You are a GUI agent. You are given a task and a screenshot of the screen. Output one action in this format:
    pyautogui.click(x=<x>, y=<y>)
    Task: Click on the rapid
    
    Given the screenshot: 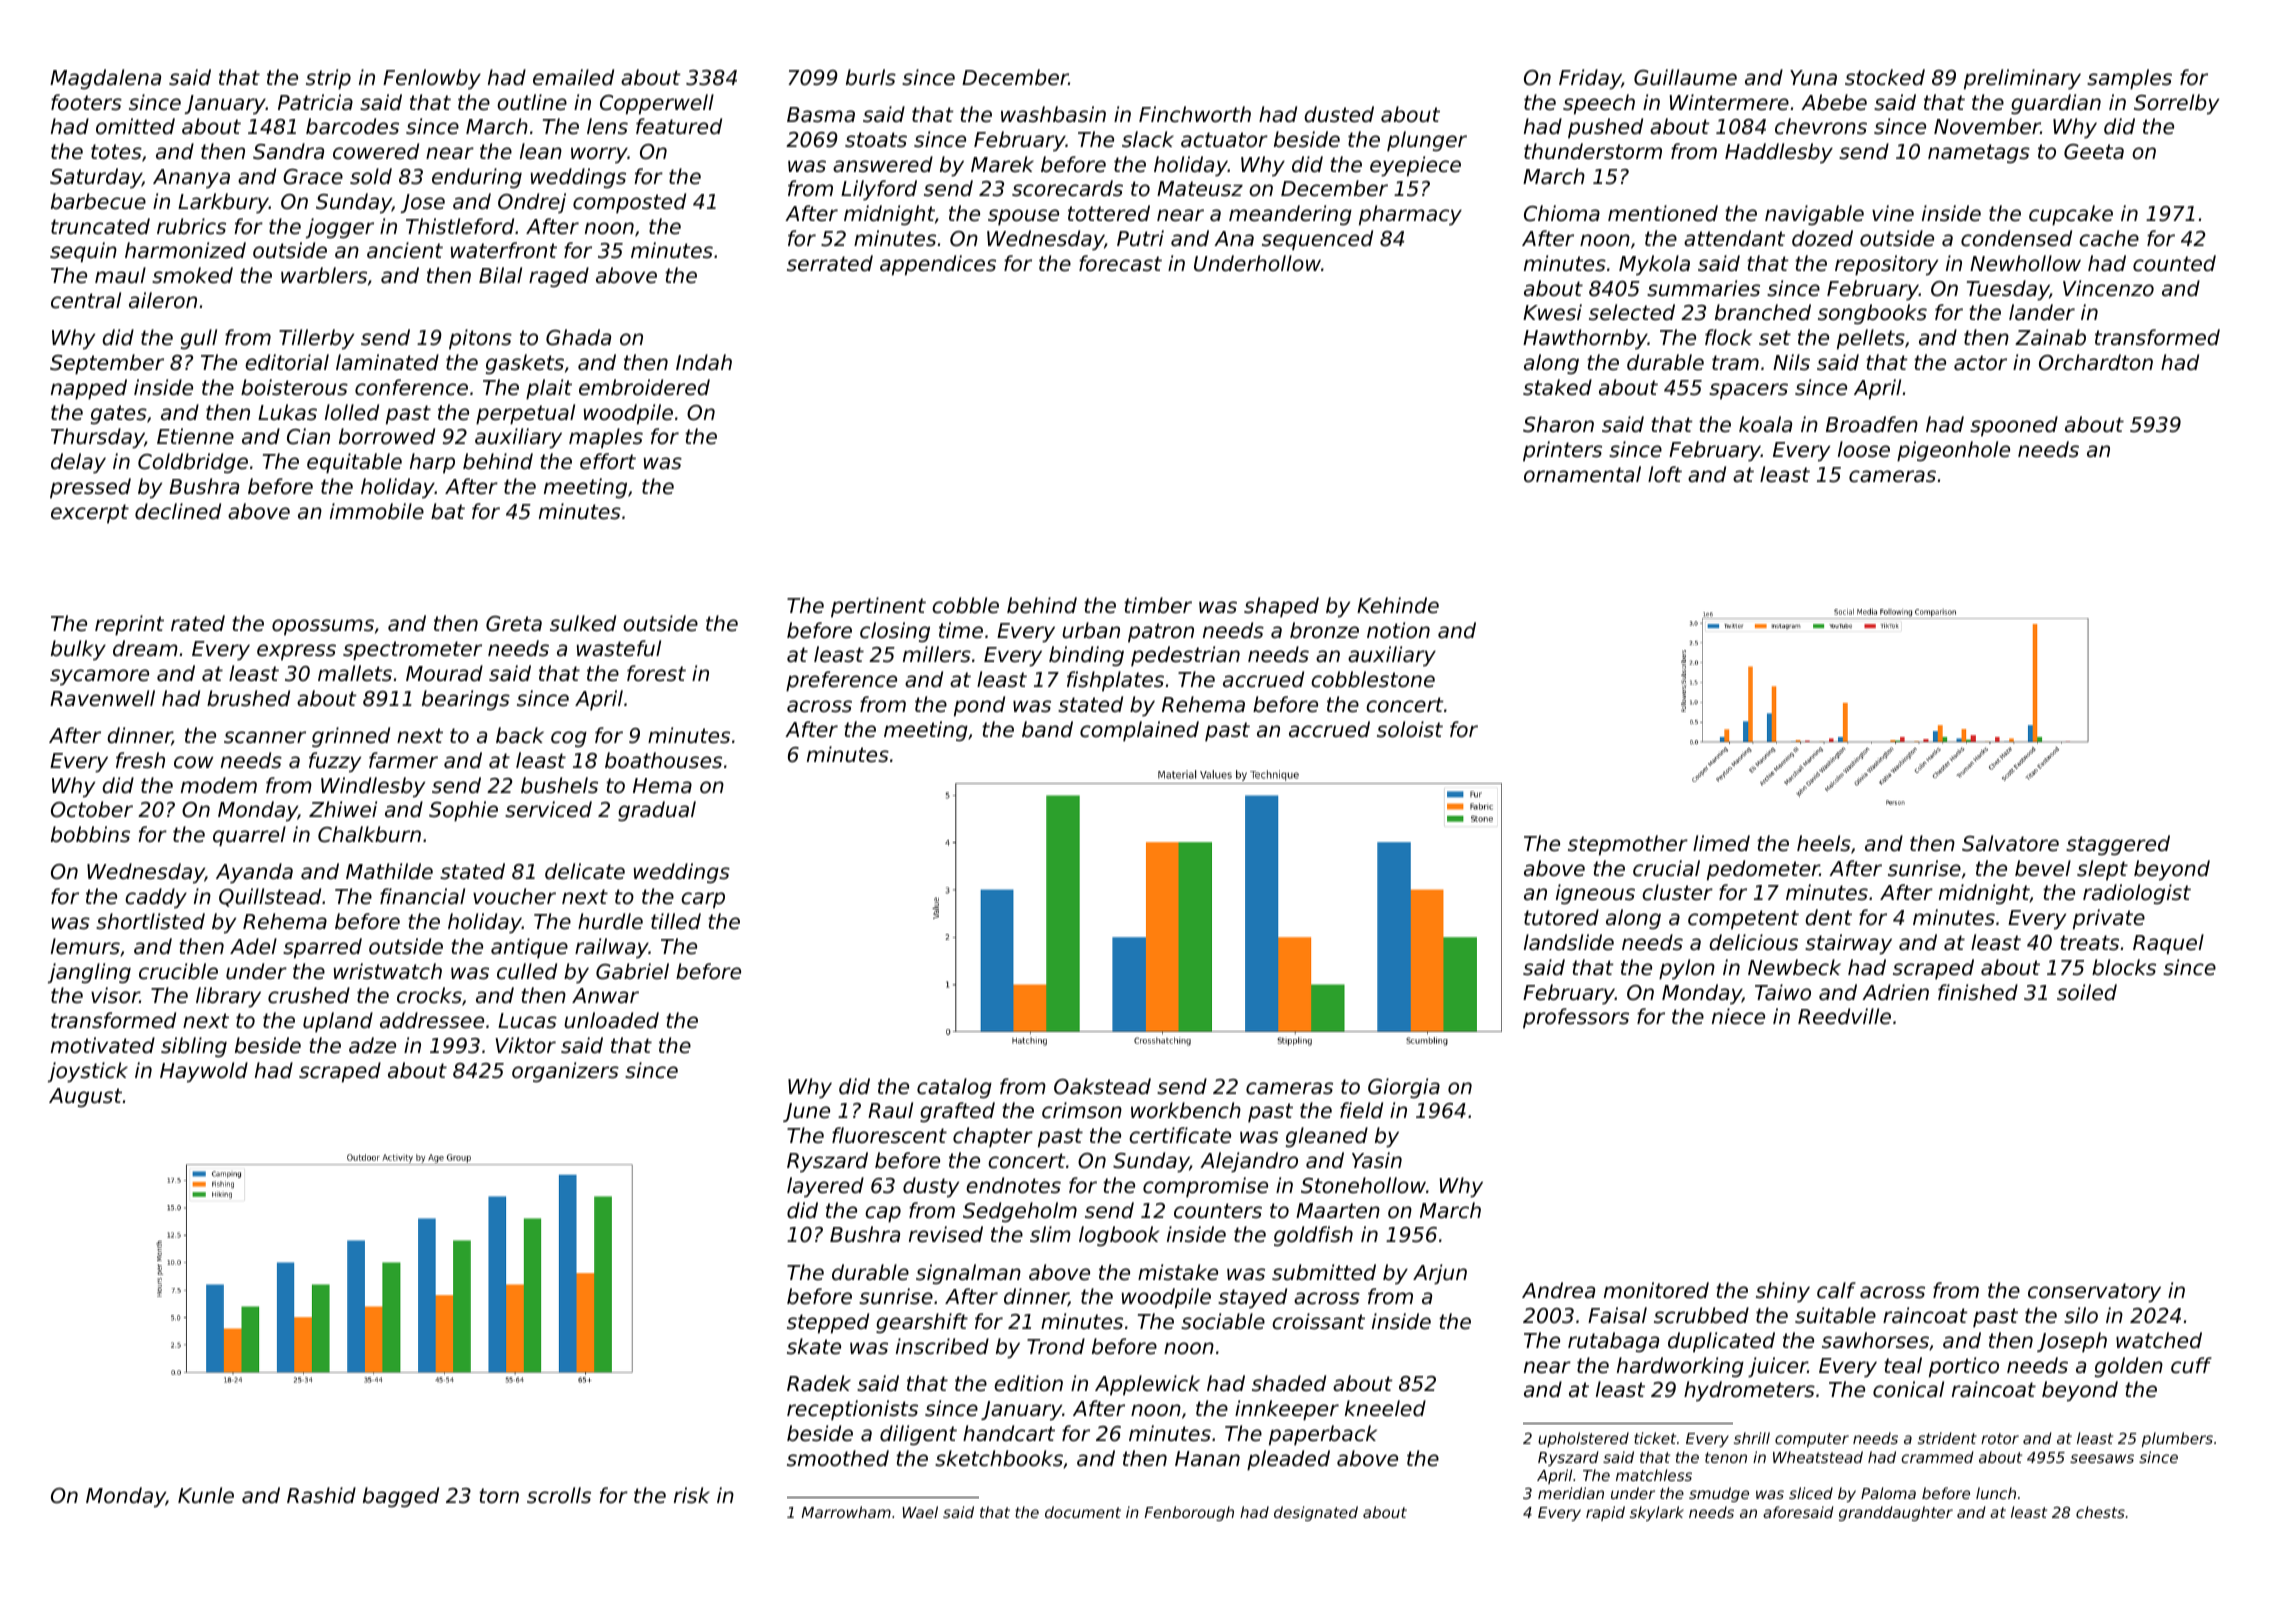 What is the action you would take?
    pyautogui.click(x=1605, y=1513)
